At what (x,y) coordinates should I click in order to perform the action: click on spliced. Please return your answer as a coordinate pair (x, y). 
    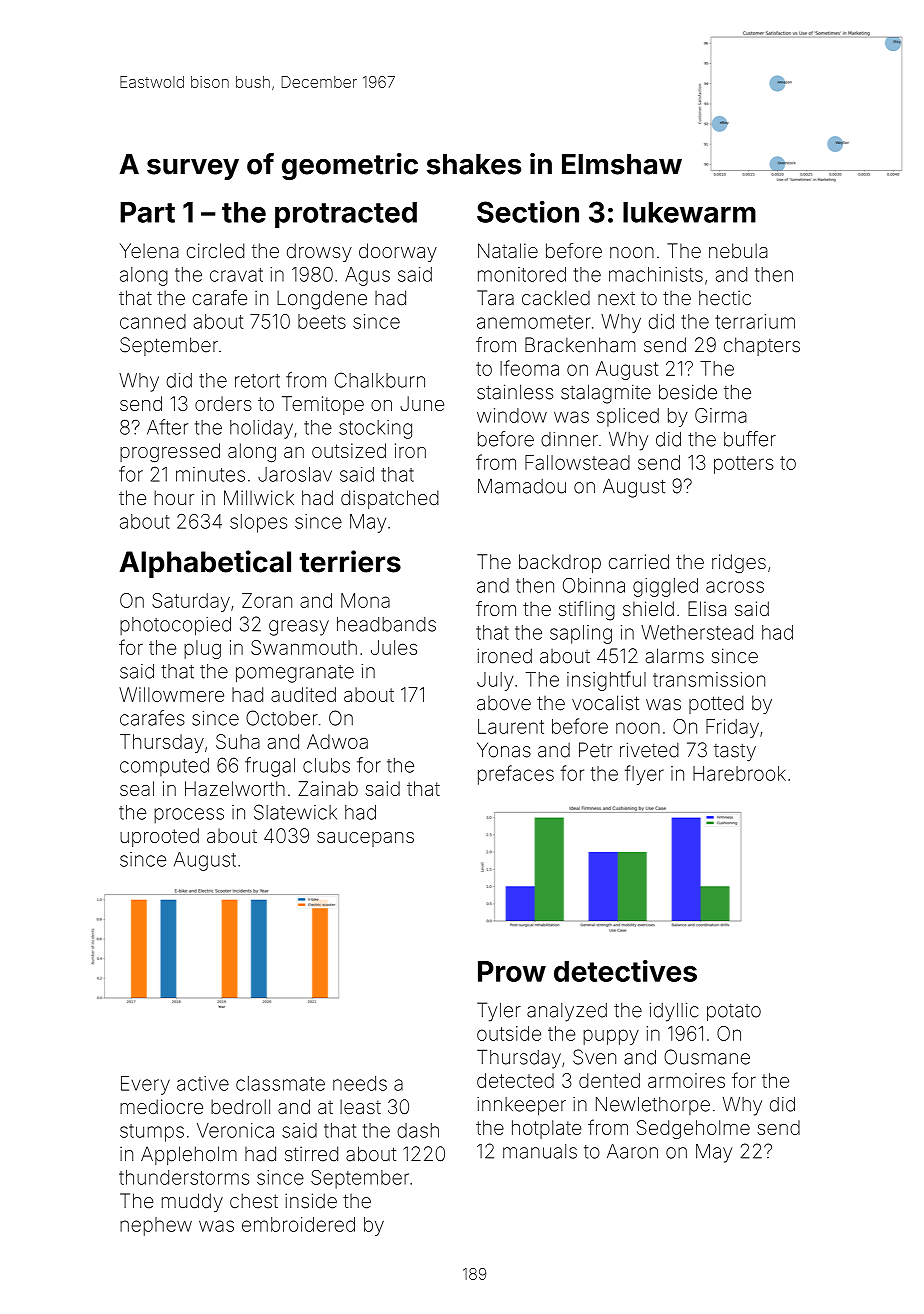
    Looking at the image, I should click on (628, 417).
